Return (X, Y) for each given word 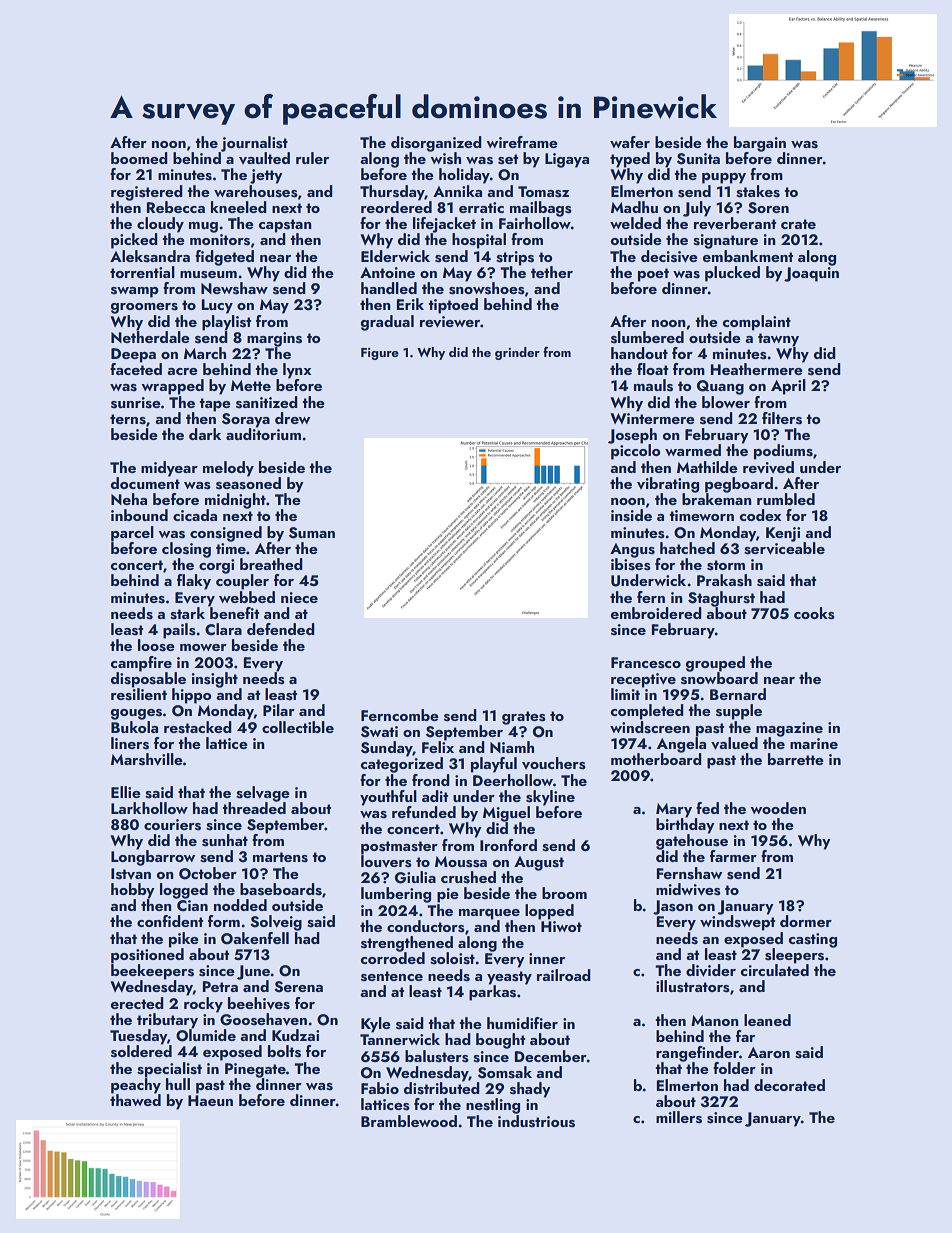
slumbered (647, 337)
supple (739, 712)
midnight (235, 501)
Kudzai (295, 1035)
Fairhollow (535, 223)
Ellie (126, 792)
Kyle (376, 1025)
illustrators (693, 986)
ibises (631, 564)
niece (299, 597)
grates (524, 718)
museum (208, 275)
